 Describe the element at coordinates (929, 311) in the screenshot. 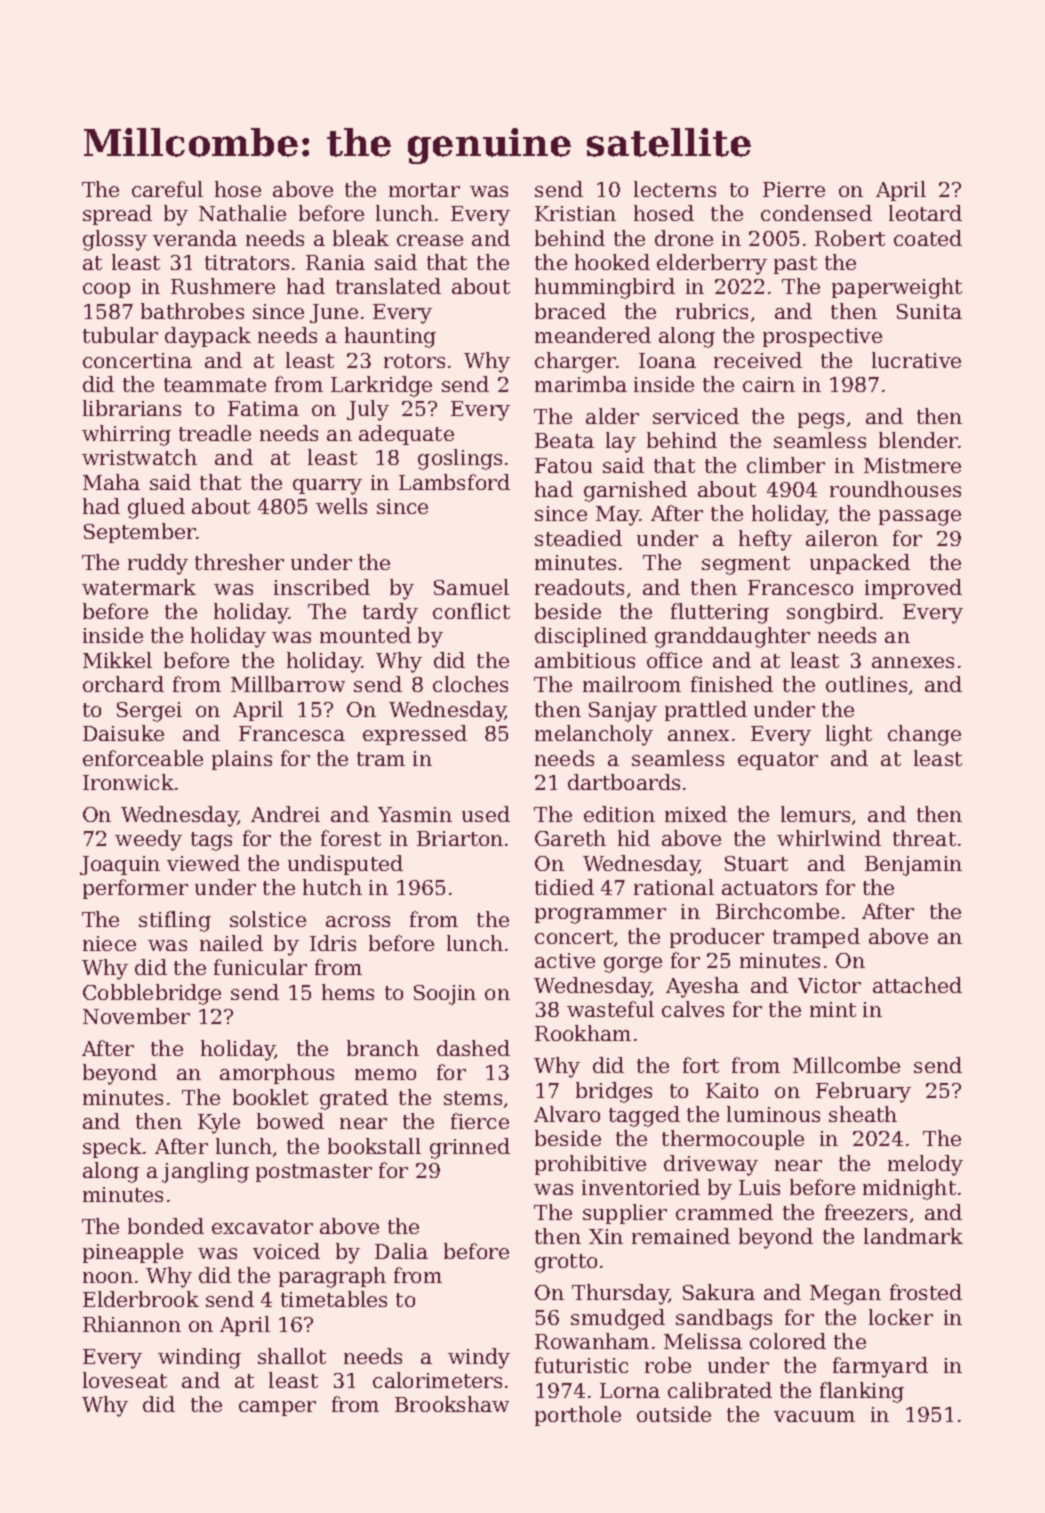

I see `Sunita` at that location.
